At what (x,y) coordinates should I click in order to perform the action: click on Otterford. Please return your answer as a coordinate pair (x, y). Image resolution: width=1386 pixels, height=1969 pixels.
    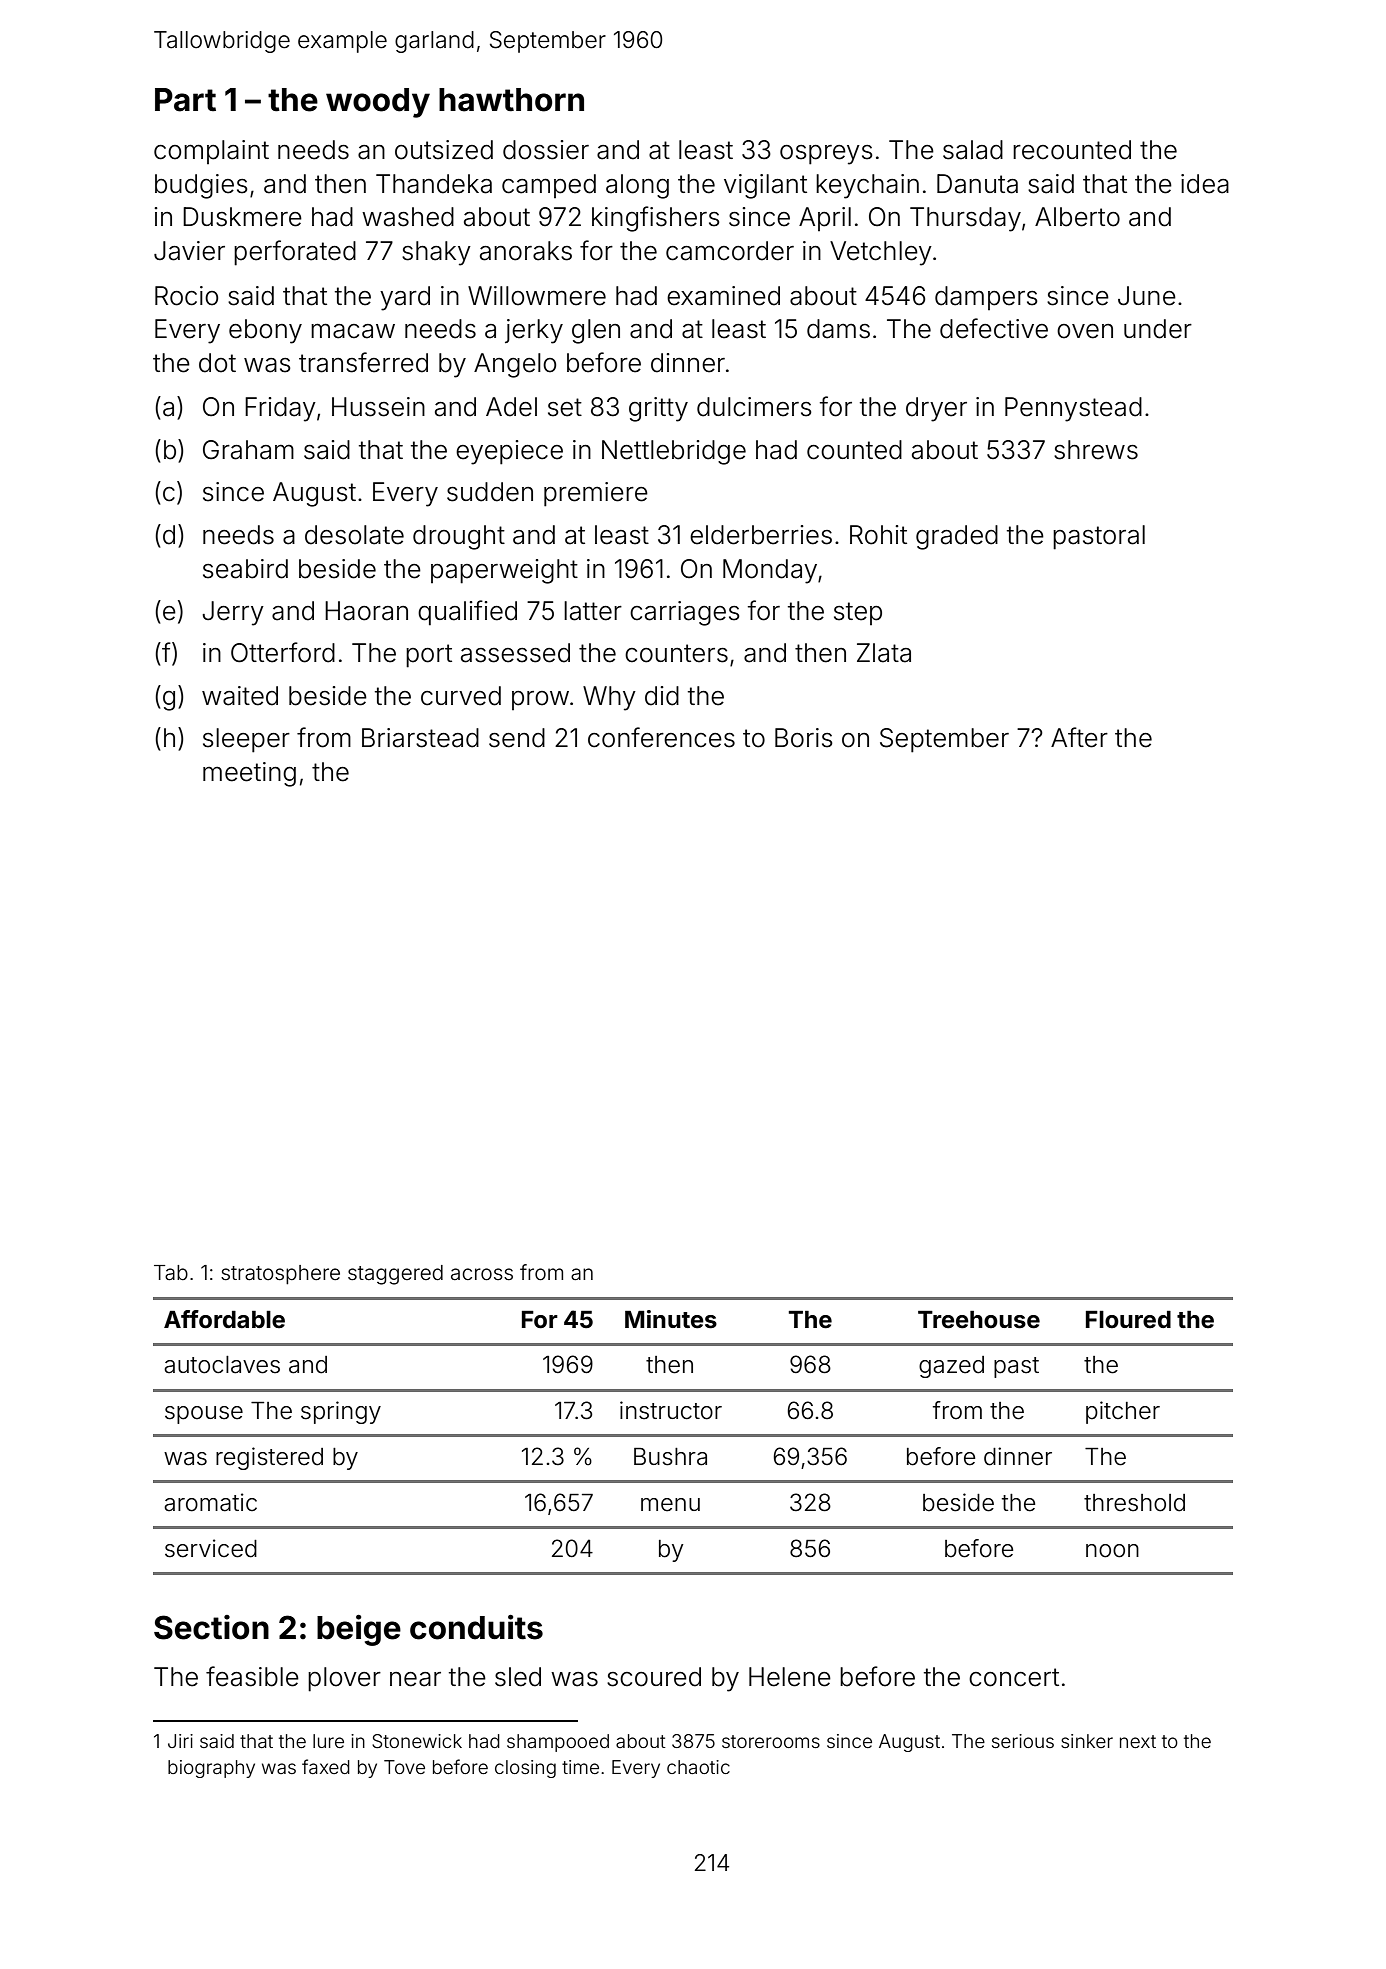
    Looking at the image, I should click on (283, 652).
